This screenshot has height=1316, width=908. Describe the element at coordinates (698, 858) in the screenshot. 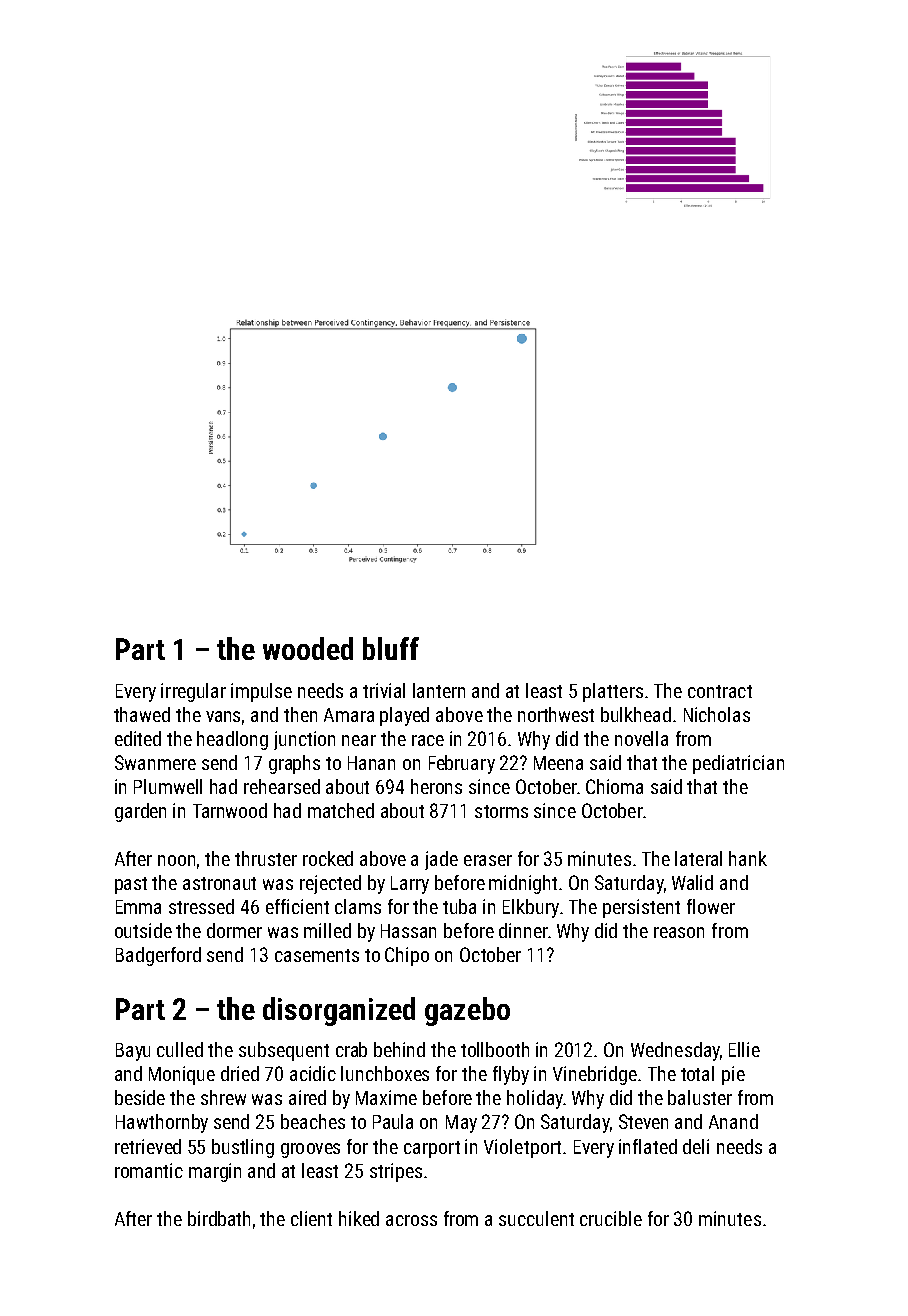

I see `lateral` at that location.
